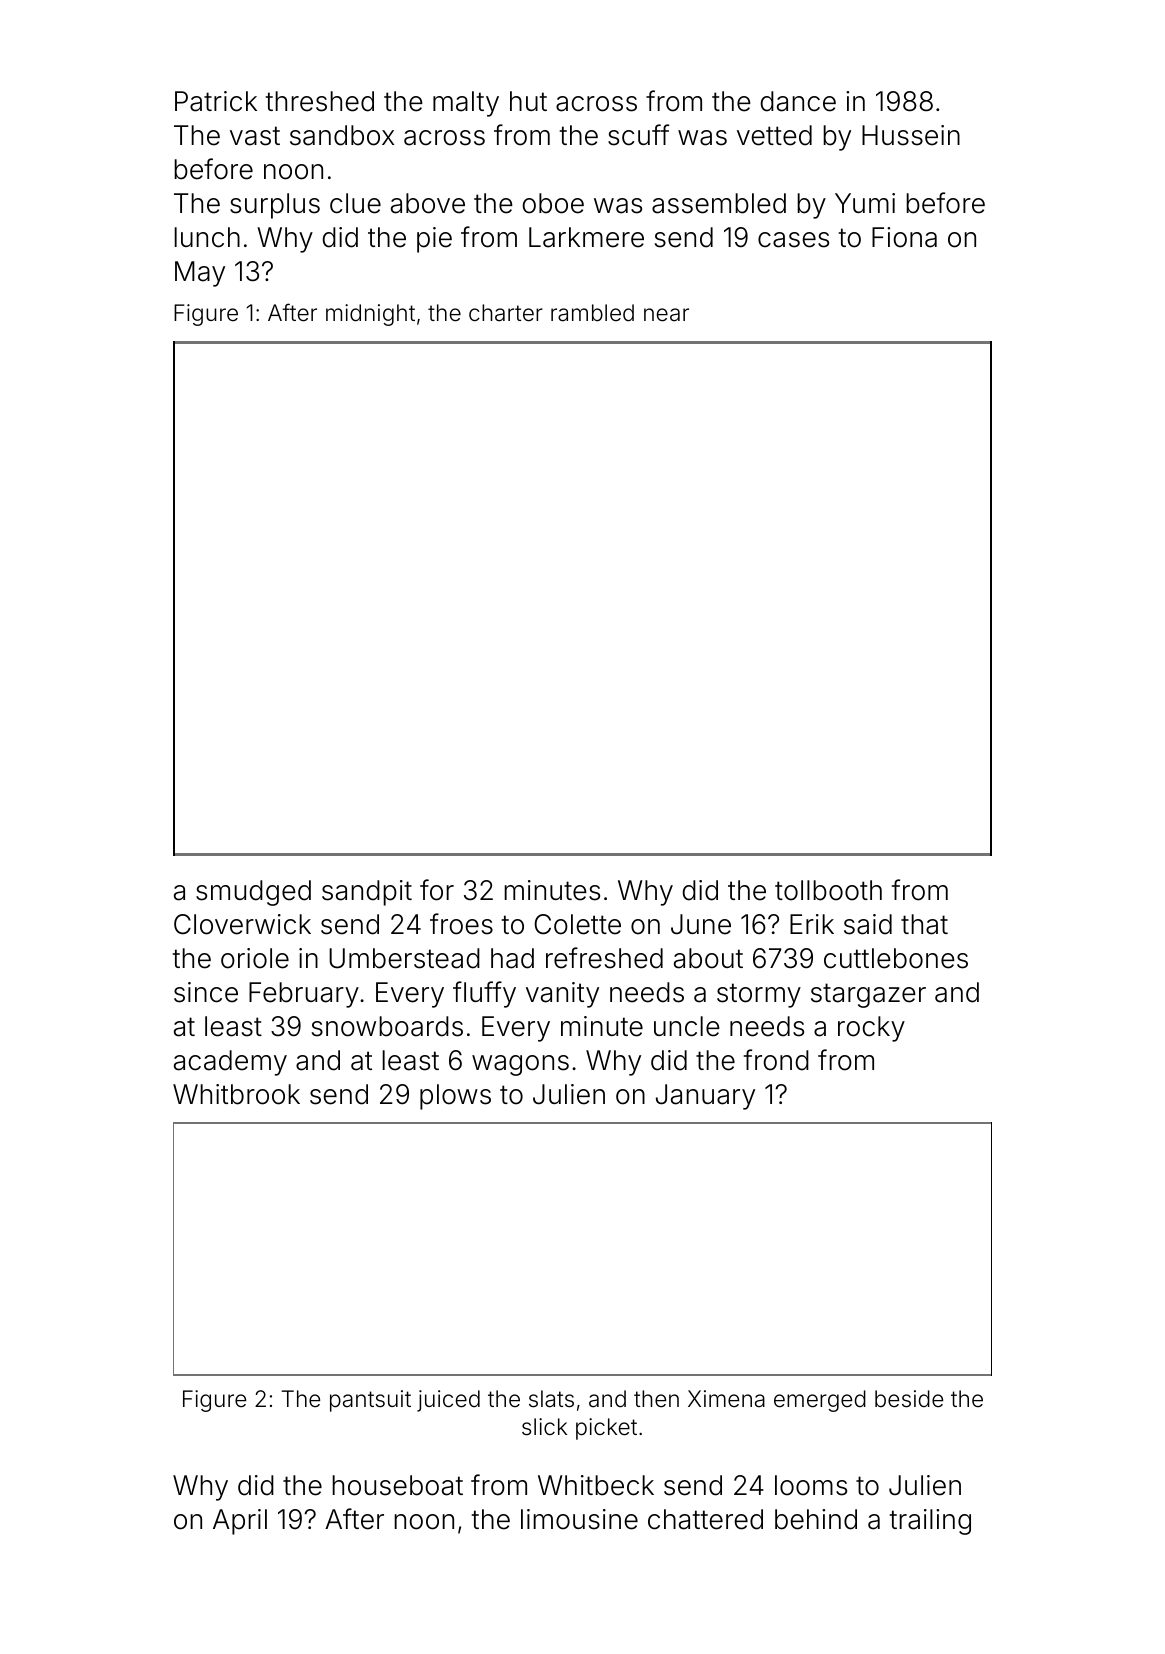  Describe the element at coordinates (506, 313) in the screenshot. I see `charter` at that location.
